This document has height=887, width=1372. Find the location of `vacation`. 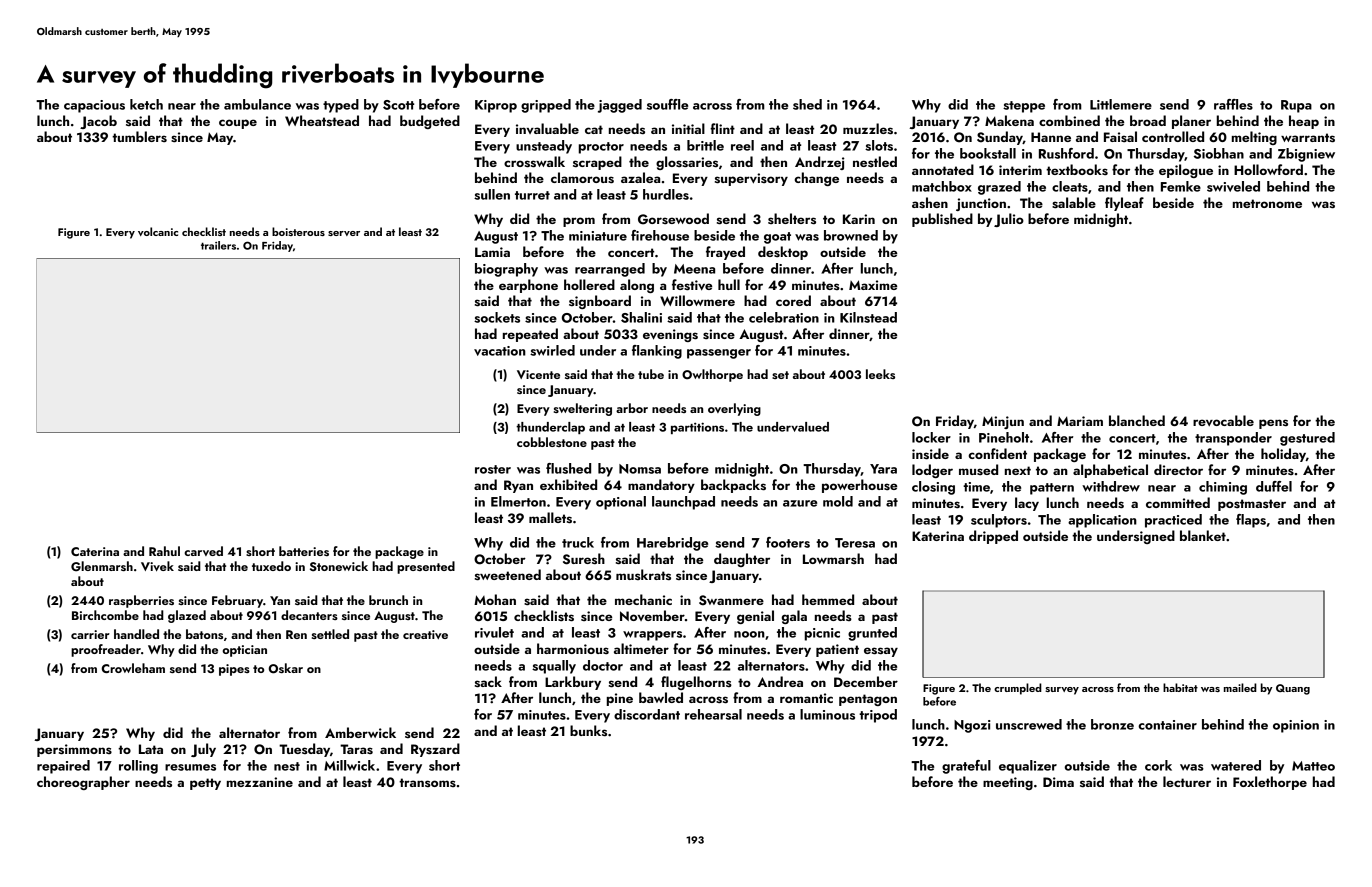

vacation is located at coordinates (500, 351).
